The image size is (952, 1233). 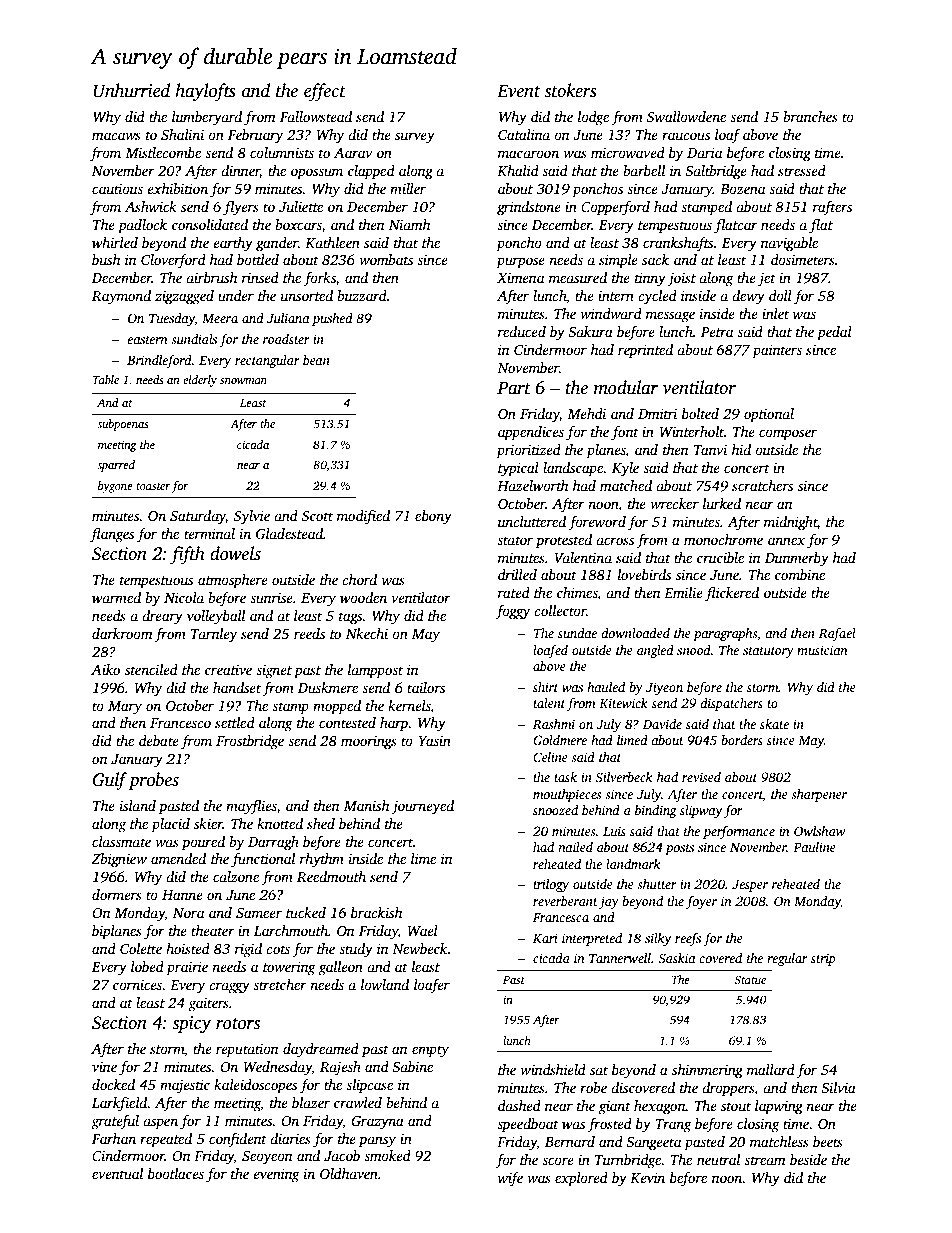 What do you see at coordinates (430, 1051) in the page?
I see `empty` at bounding box center [430, 1051].
